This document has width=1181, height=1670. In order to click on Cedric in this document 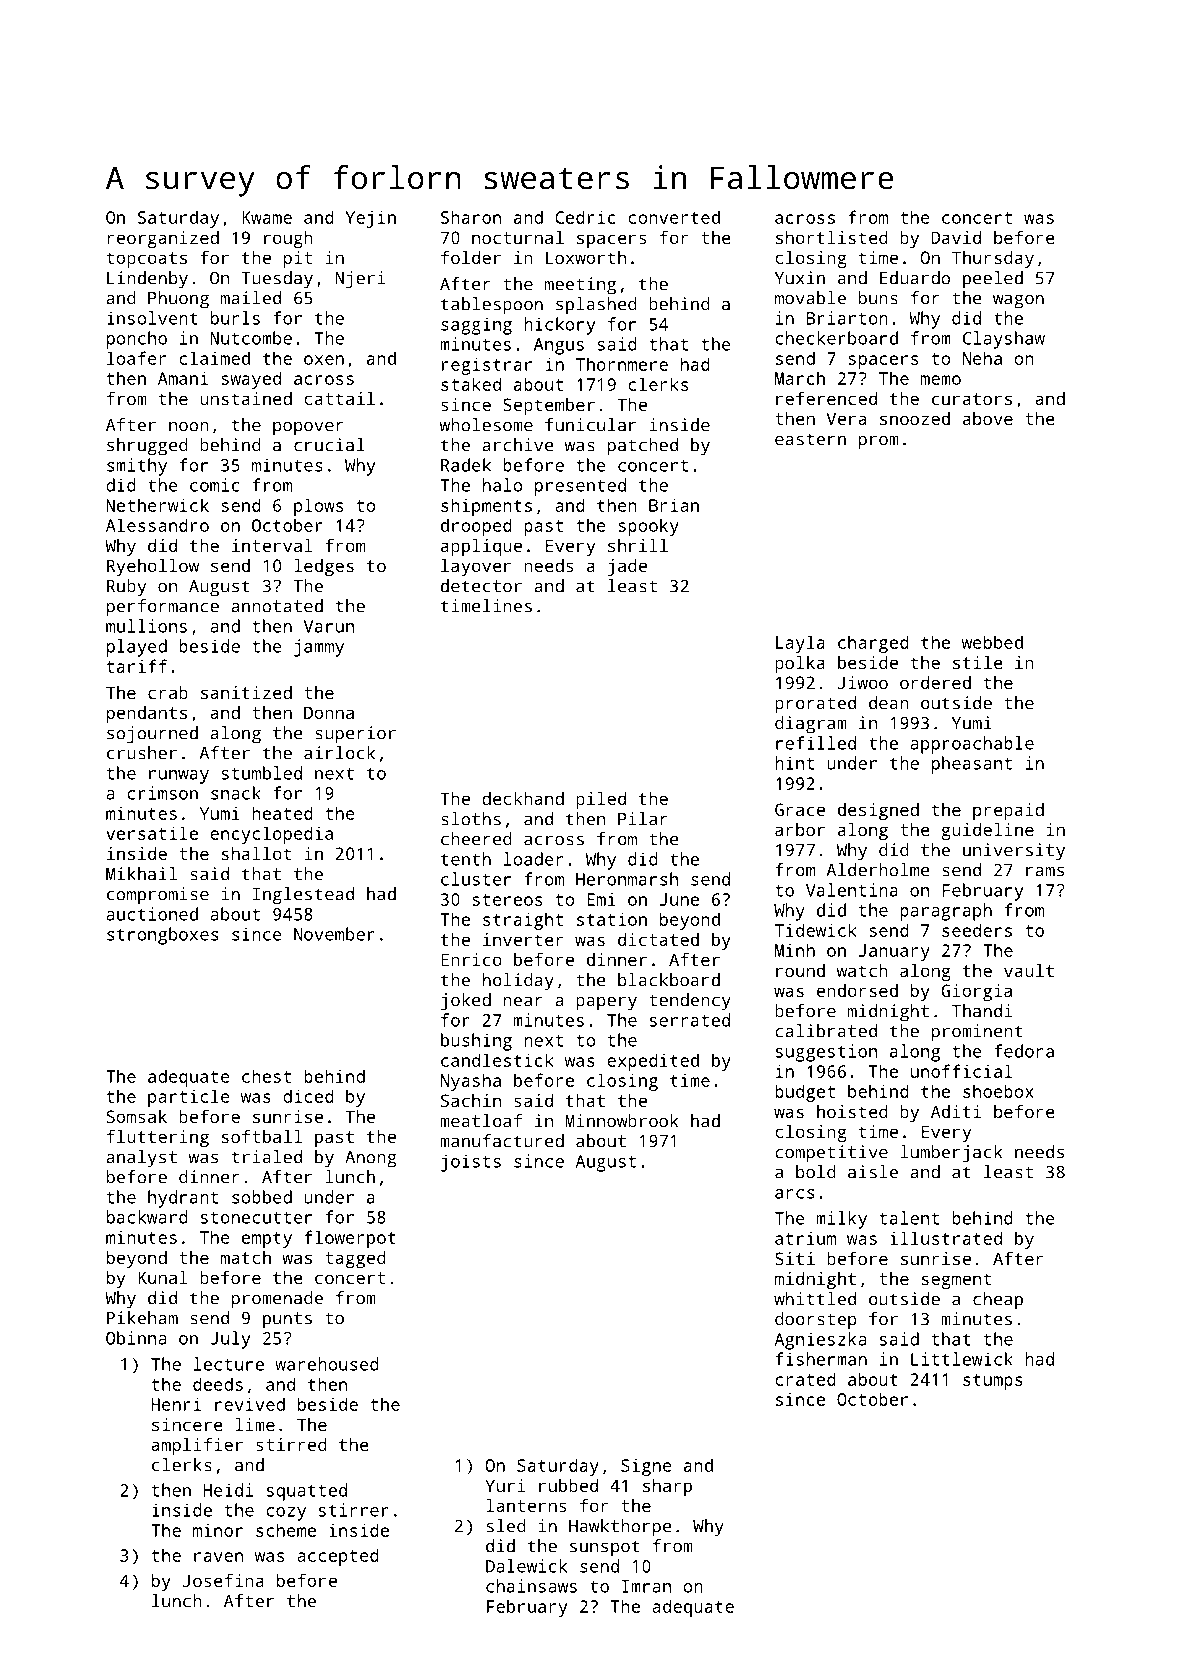, I will do `click(585, 217)`.
